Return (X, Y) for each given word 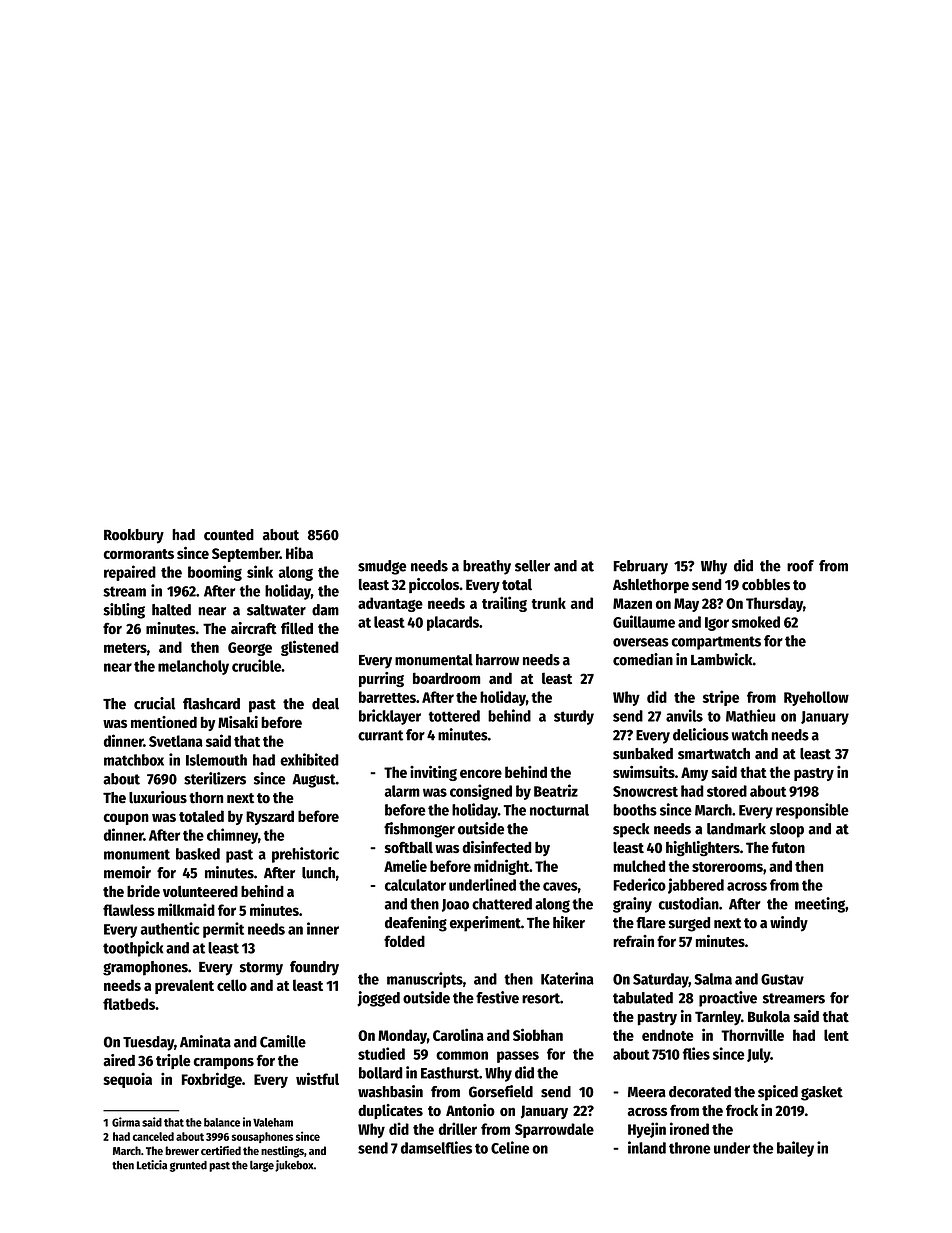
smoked (756, 622)
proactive (728, 999)
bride (143, 891)
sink (260, 571)
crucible (256, 665)
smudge (382, 567)
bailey (795, 1149)
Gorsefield (501, 1091)
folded (404, 941)
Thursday (774, 604)
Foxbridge (212, 1080)
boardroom (446, 678)
